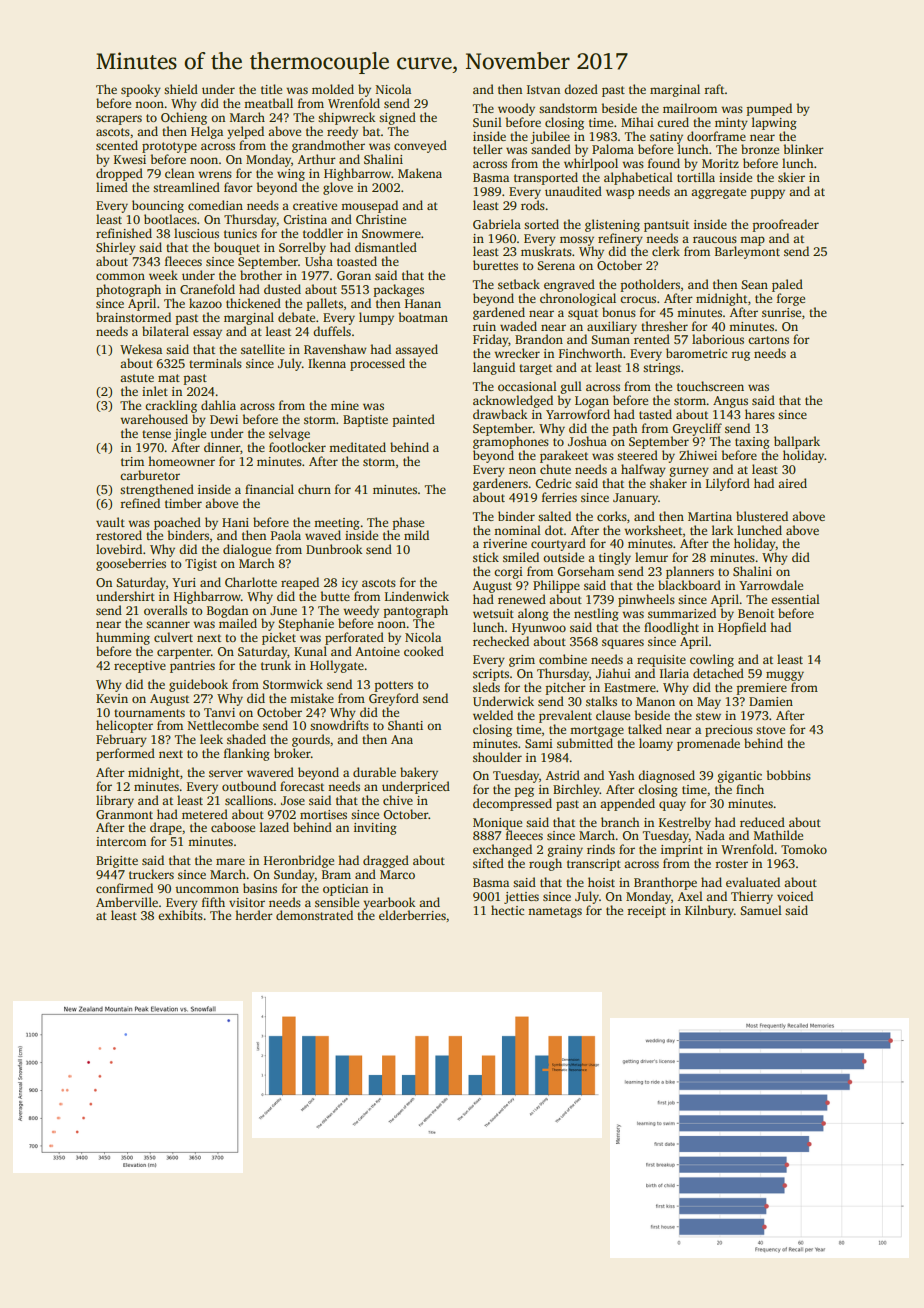 This screenshot has height=1308, width=924. Describe the element at coordinates (268, 103) in the screenshot. I see `meatball` at that location.
